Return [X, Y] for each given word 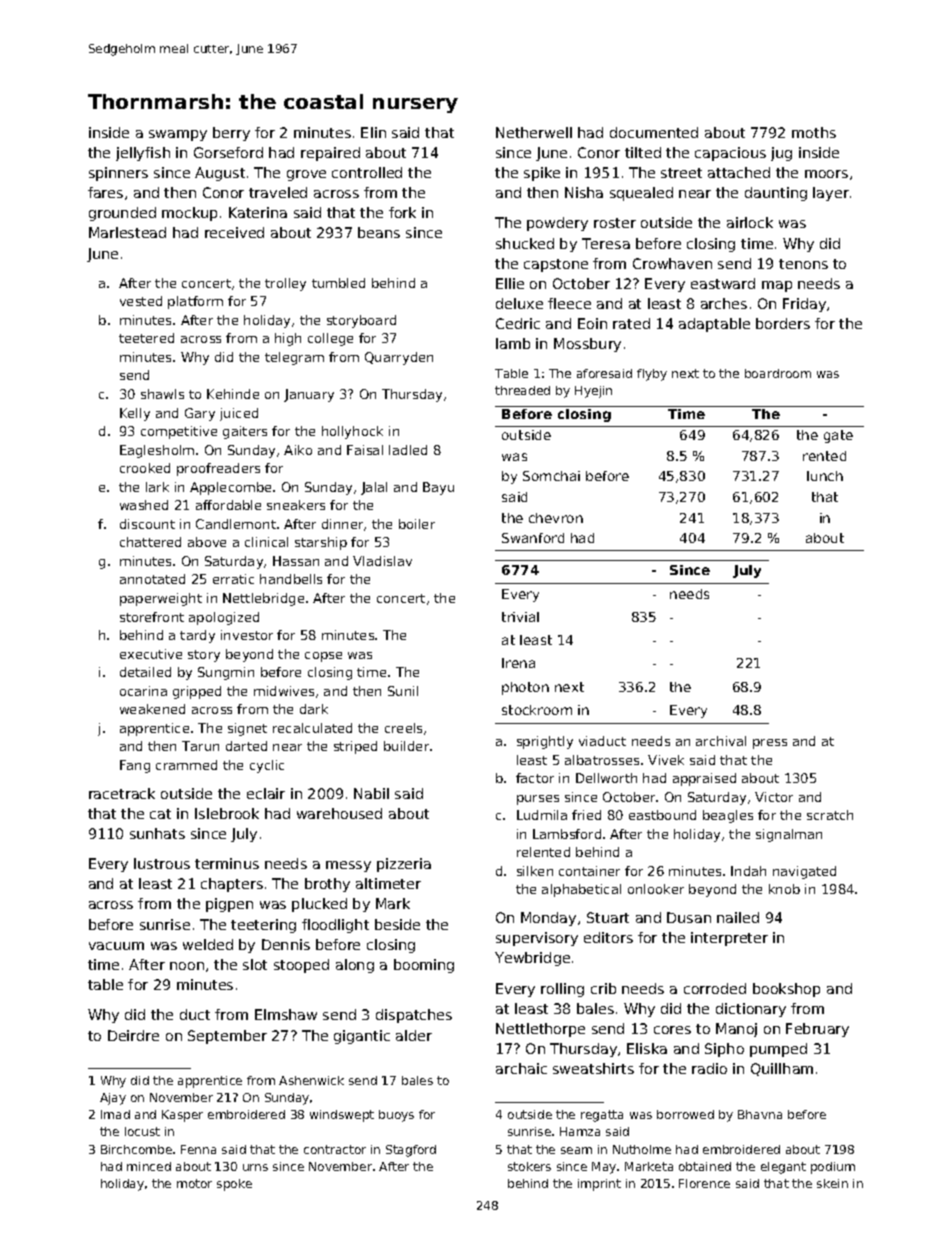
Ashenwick [311, 1080]
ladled [408, 450]
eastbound [662, 815]
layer [831, 194]
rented [824, 456]
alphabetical [581, 890]
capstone [556, 265]
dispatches [414, 1016]
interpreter [729, 939]
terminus [227, 863]
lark [157, 487]
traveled [278, 192]
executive [151, 654]
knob [784, 889]
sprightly [545, 742]
